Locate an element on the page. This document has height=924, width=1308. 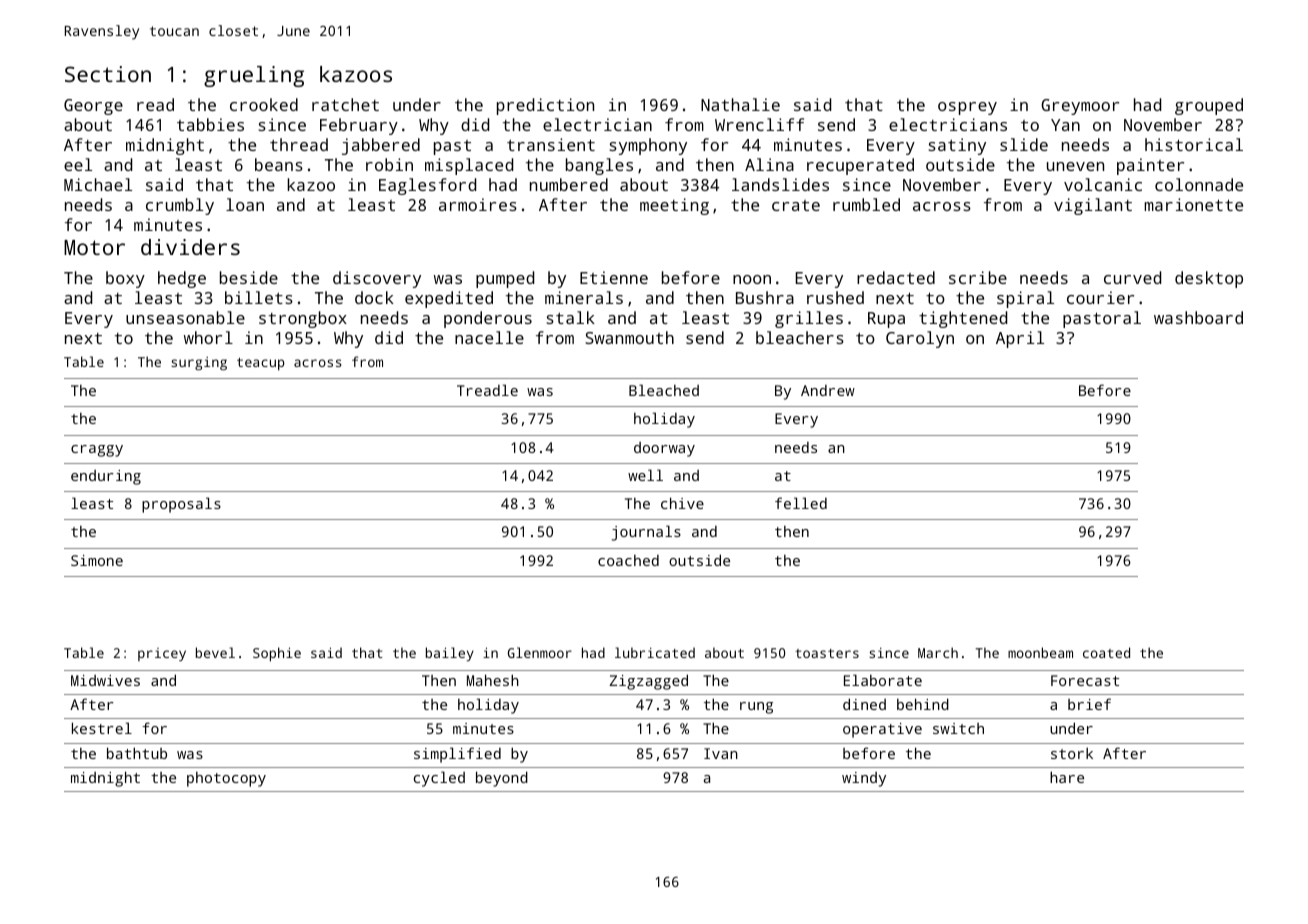
coached is located at coordinates (628, 560).
